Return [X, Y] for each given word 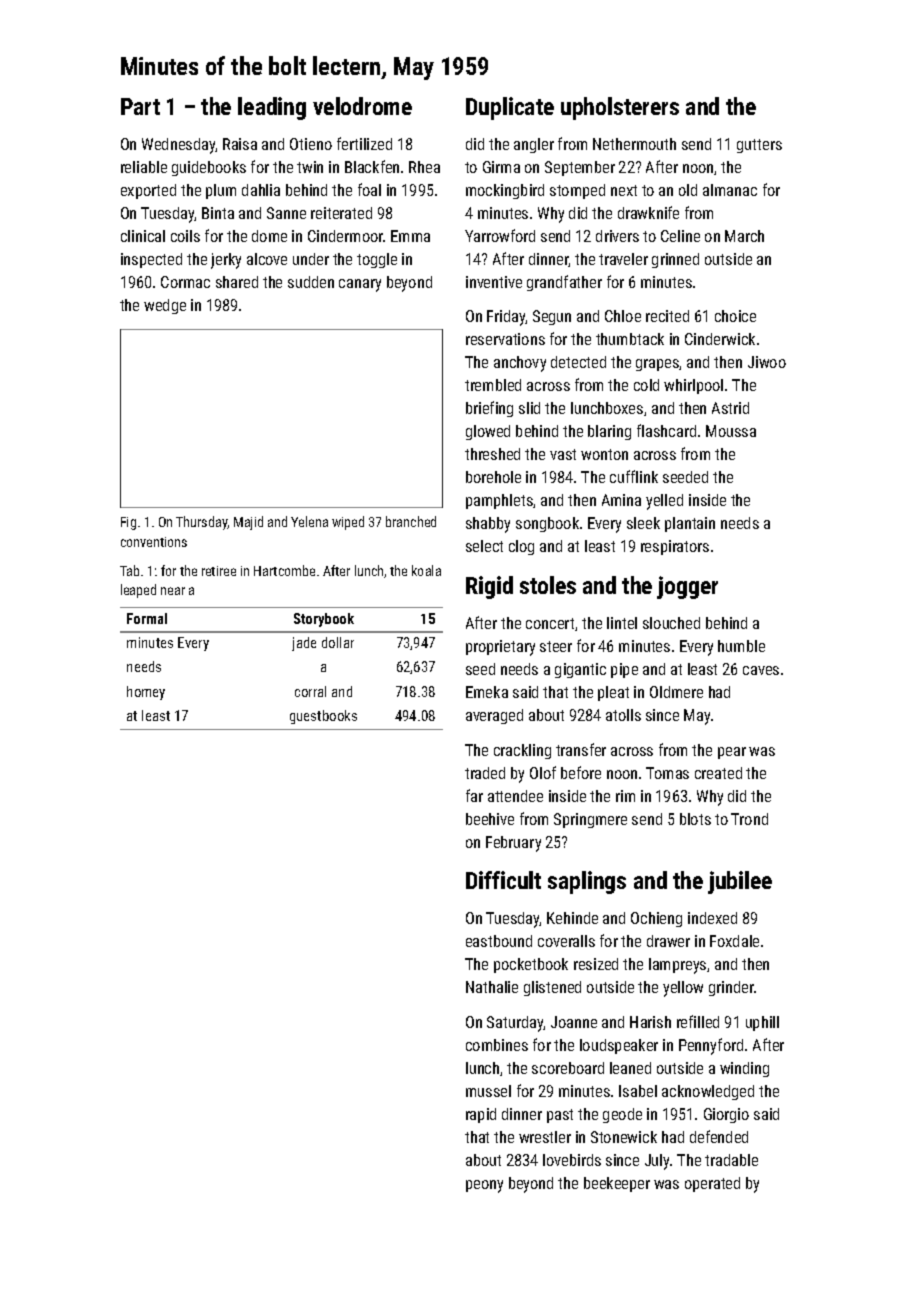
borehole [493, 477]
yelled [664, 502]
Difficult [503, 880]
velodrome [362, 106]
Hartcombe [284, 570]
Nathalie [492, 987]
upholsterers [620, 108]
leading [272, 108]
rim [625, 796]
